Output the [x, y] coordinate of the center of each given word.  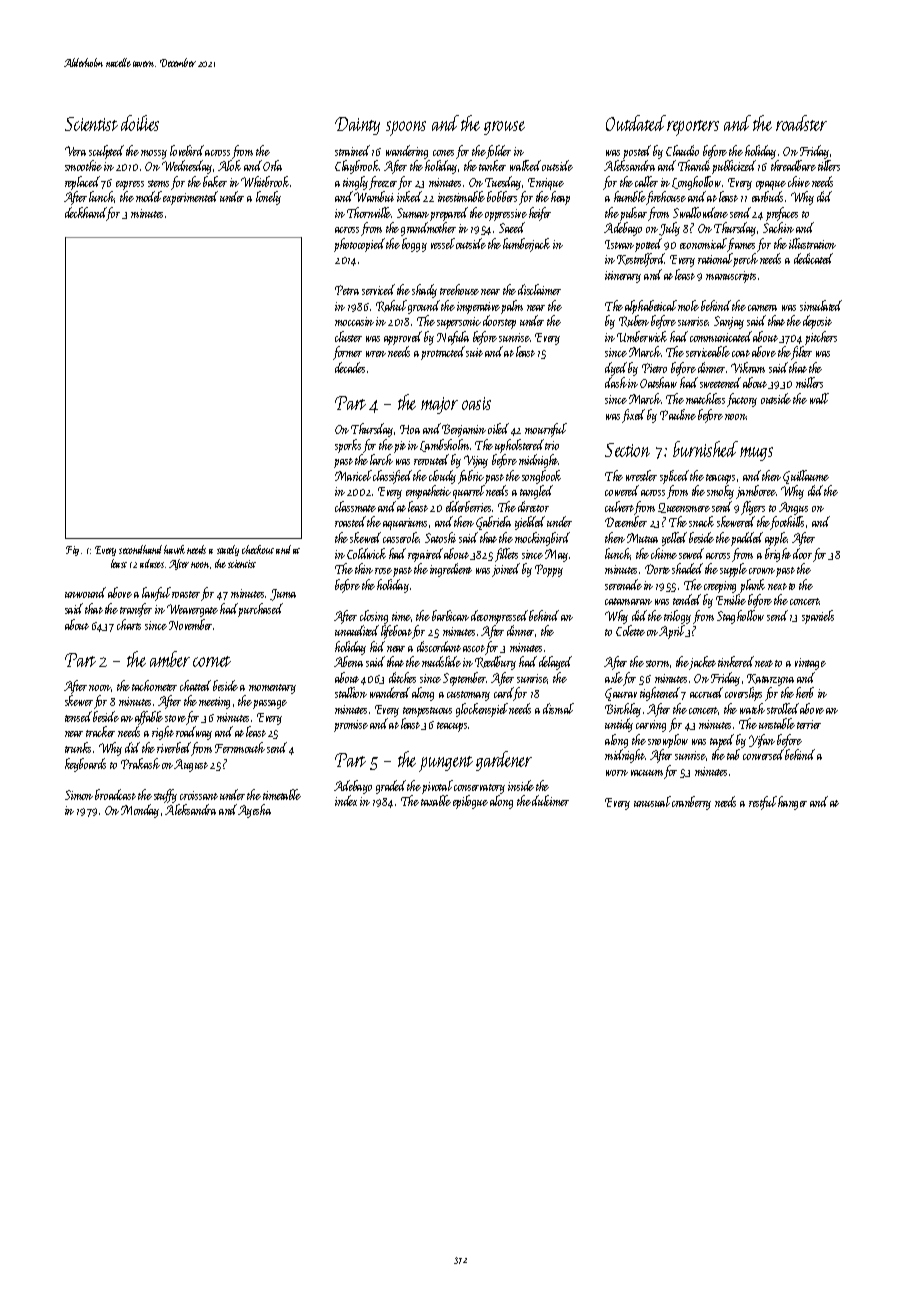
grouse [504, 128]
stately [228, 550]
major [439, 405]
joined [506, 570]
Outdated [636, 123]
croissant [199, 795]
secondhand [140, 549]
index [346, 800]
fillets [506, 555]
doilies [140, 123]
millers [809, 382]
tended [687, 599]
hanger [792, 803]
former [347, 353]
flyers [753, 508]
